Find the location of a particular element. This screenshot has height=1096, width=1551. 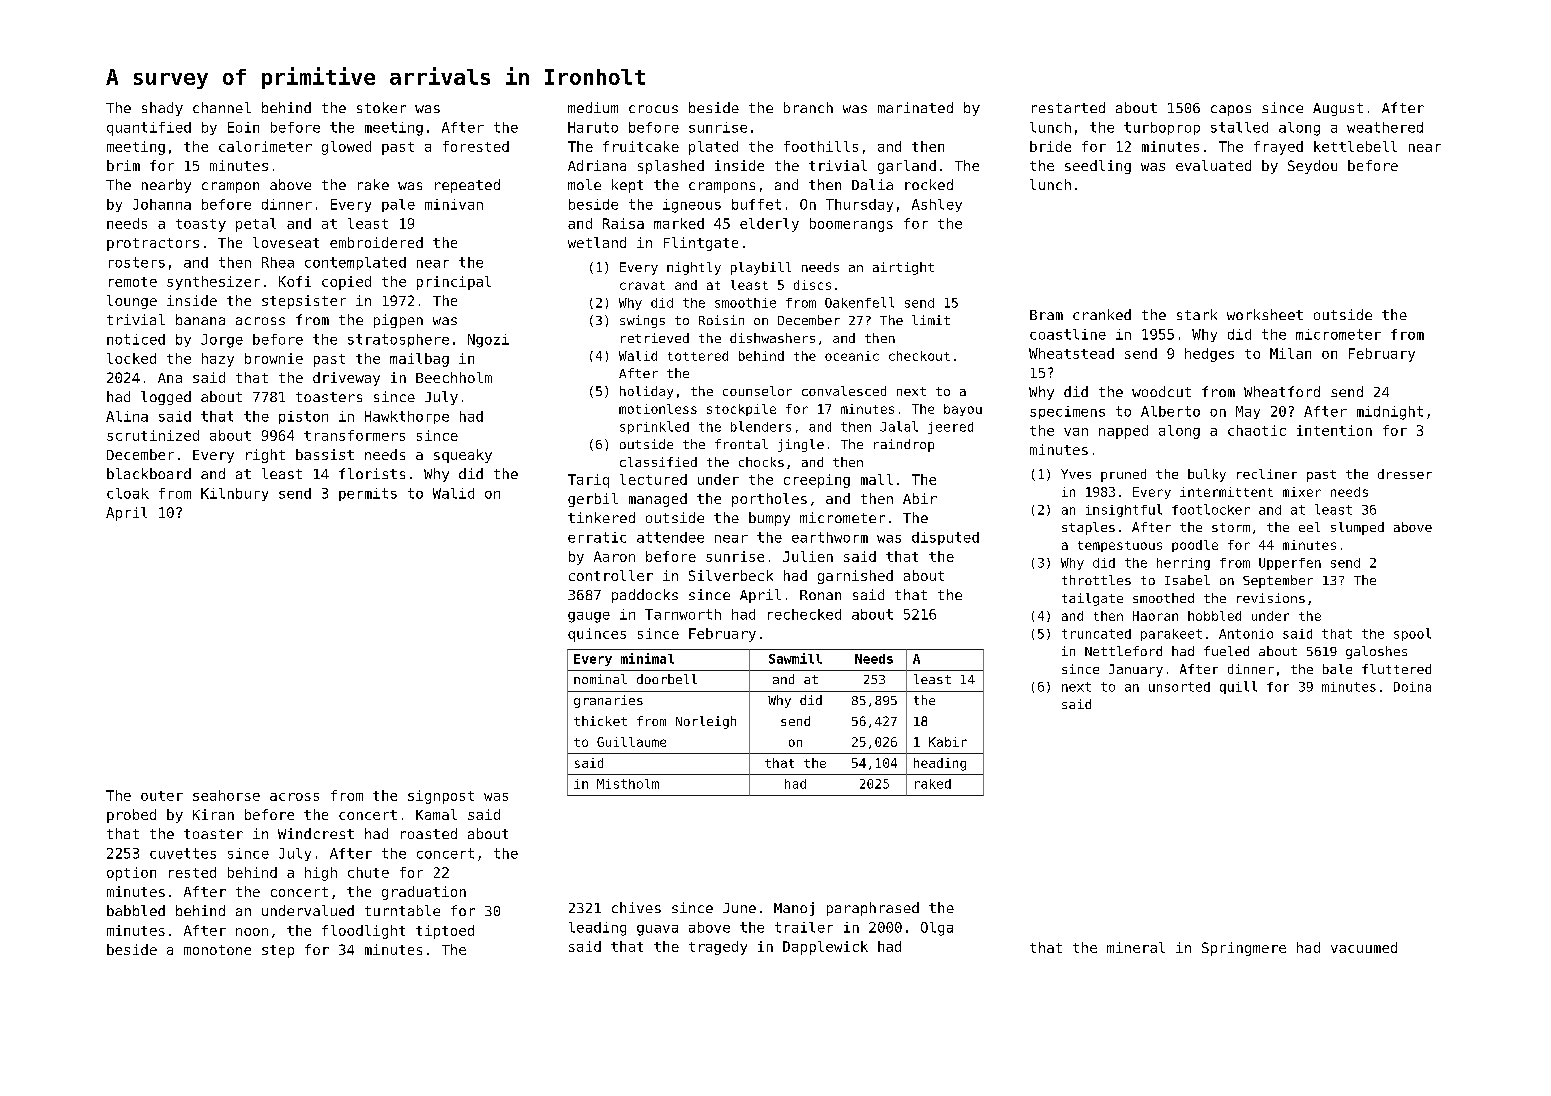

mineral is located at coordinates (1136, 947).
